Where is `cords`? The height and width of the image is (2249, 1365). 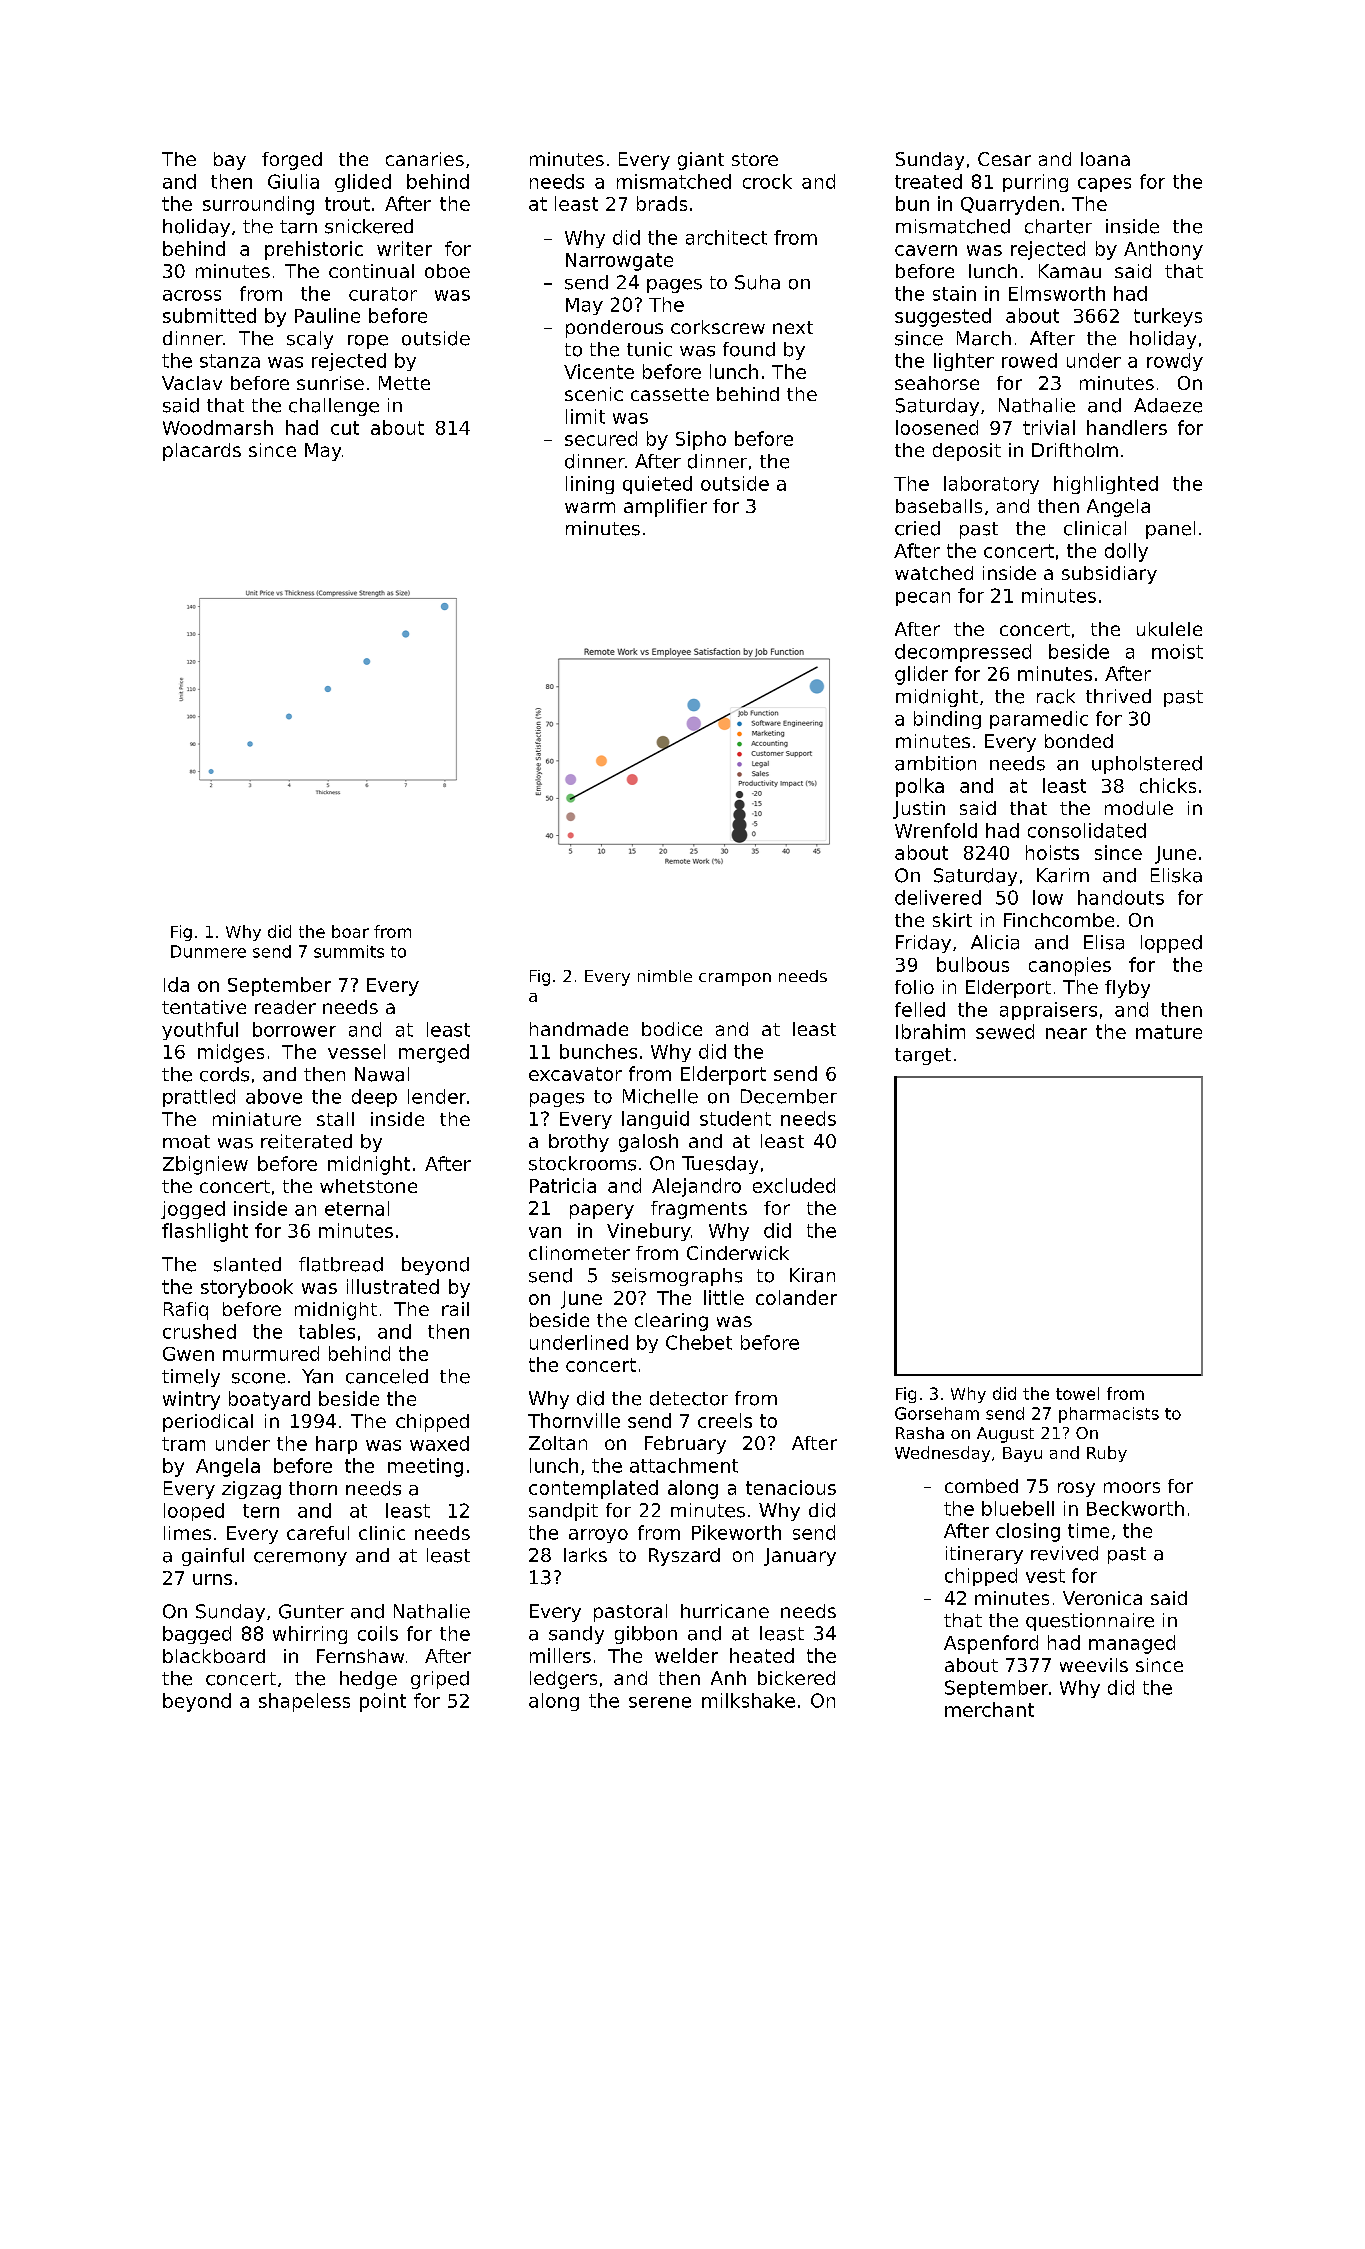 cords is located at coordinates (224, 1074).
